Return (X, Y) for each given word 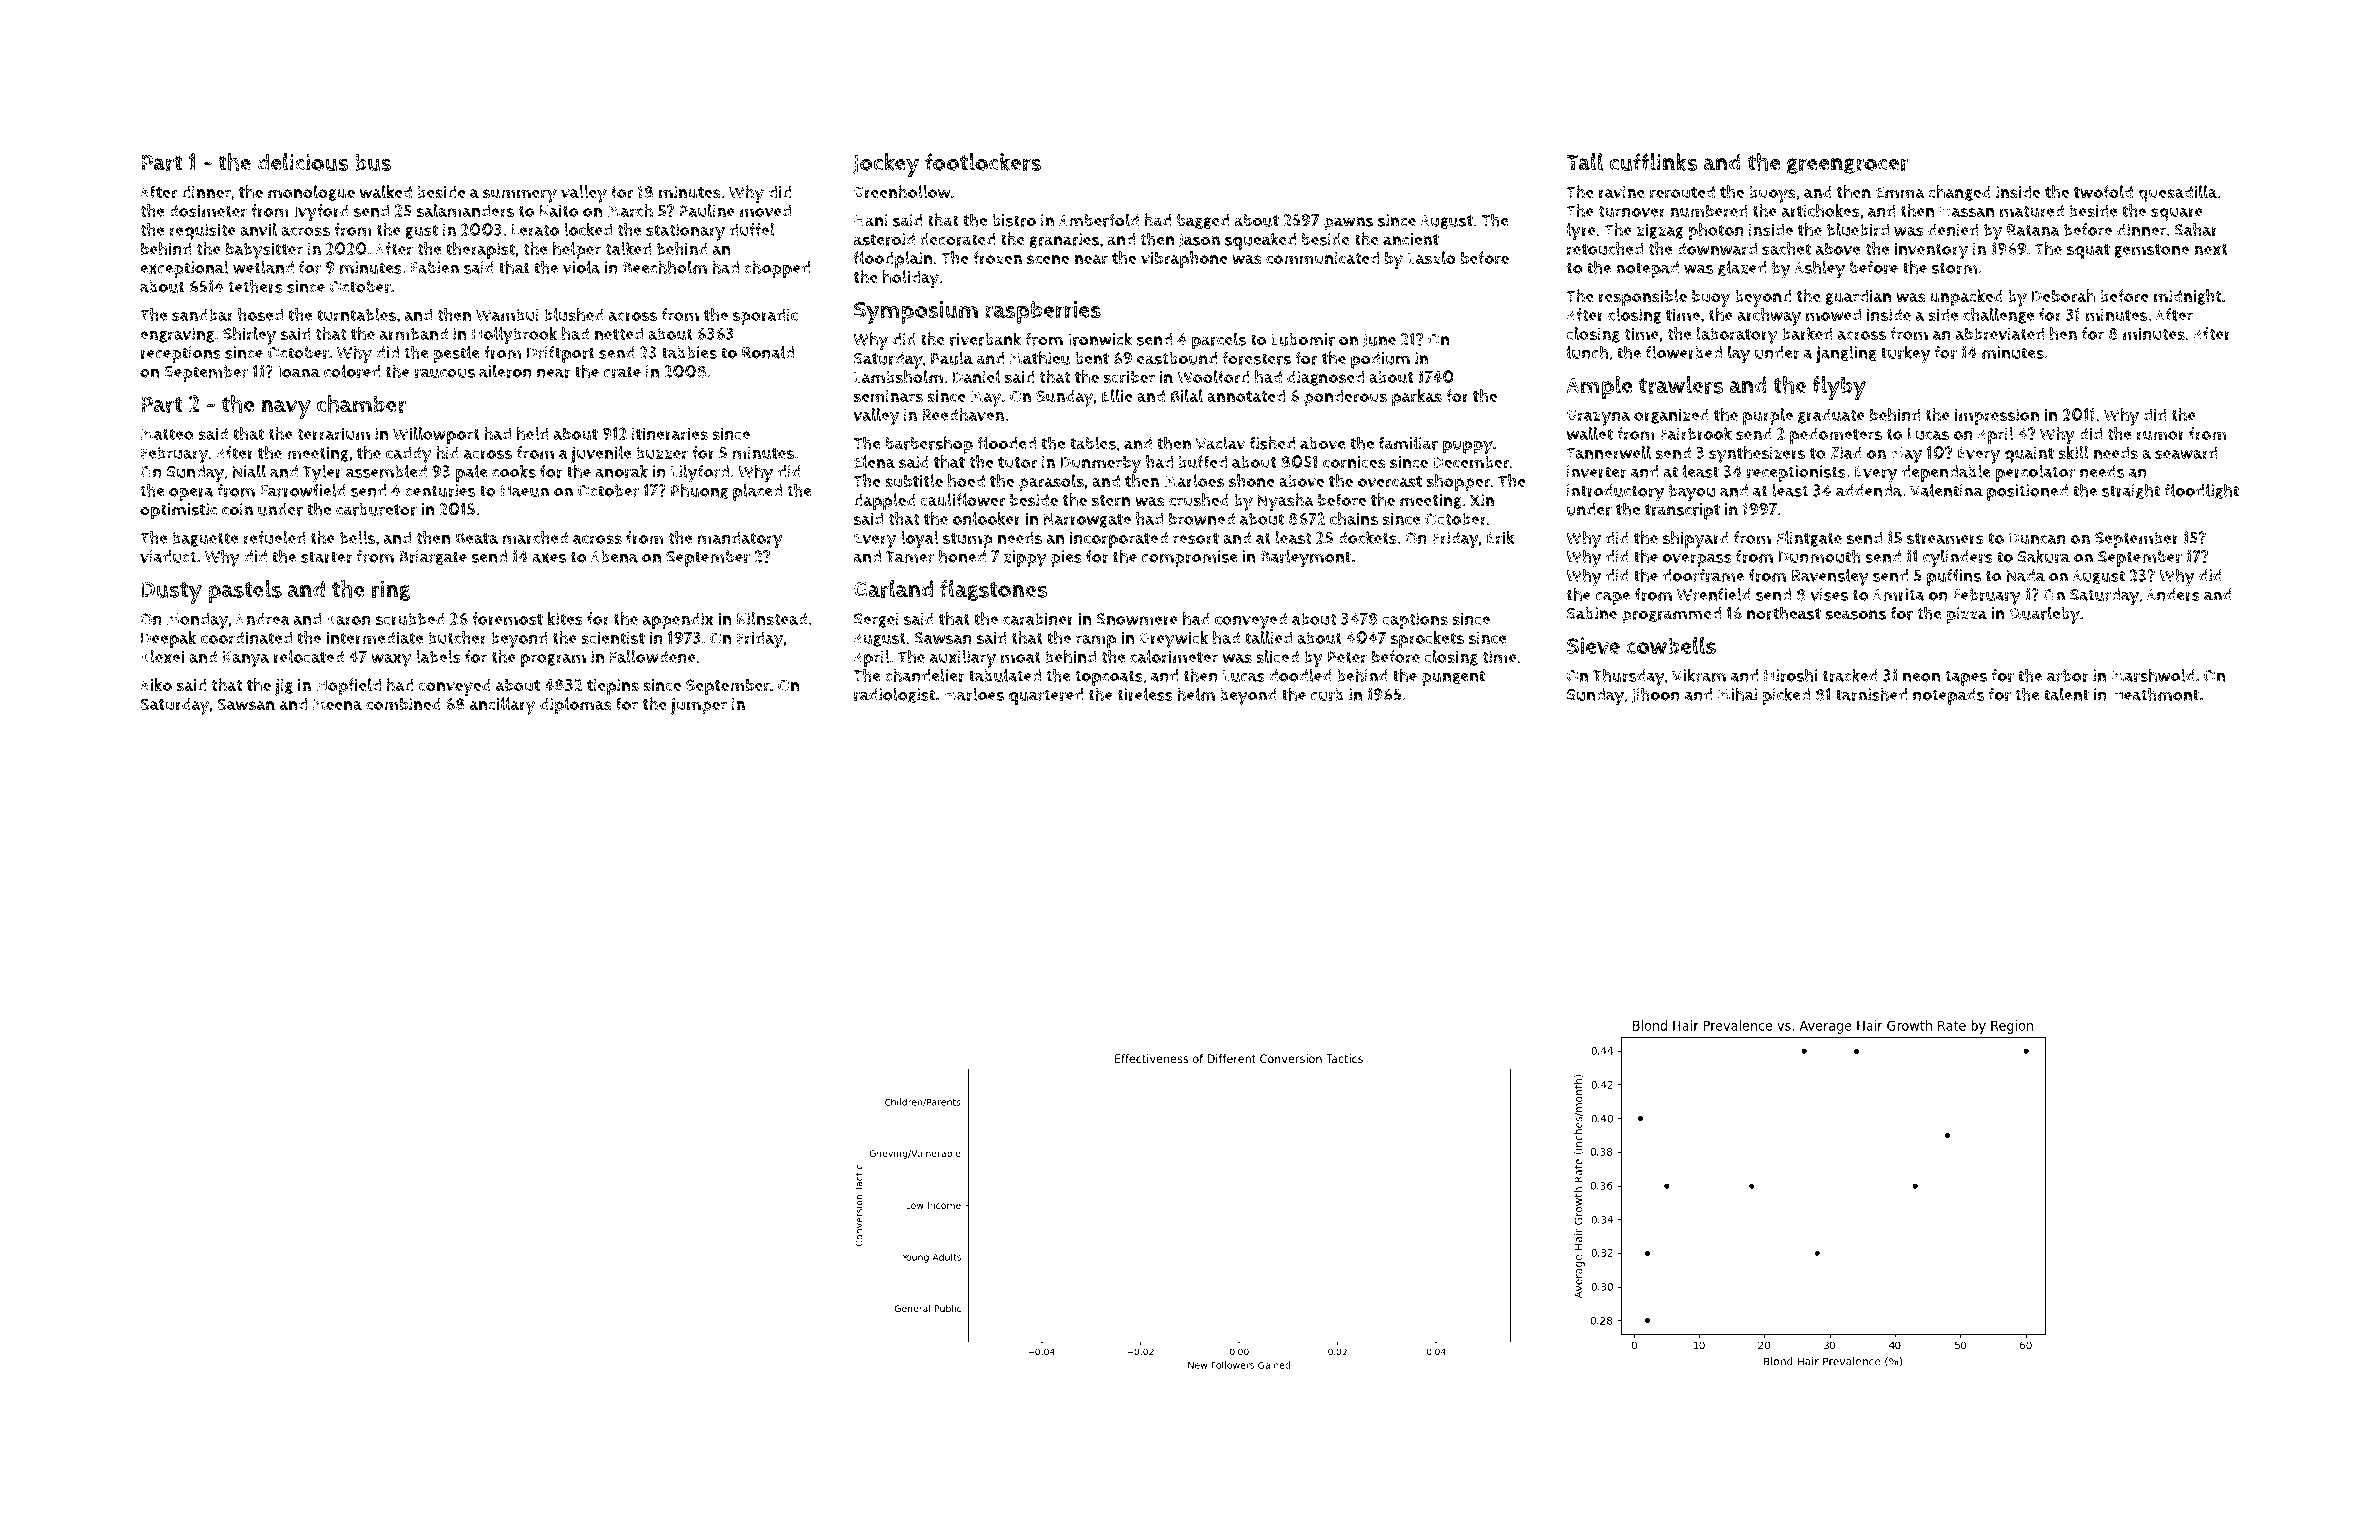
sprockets (1427, 639)
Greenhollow (902, 192)
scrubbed (410, 619)
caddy (409, 455)
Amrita (1899, 594)
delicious (303, 162)
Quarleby (2044, 615)
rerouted (1682, 192)
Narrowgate (1087, 520)
